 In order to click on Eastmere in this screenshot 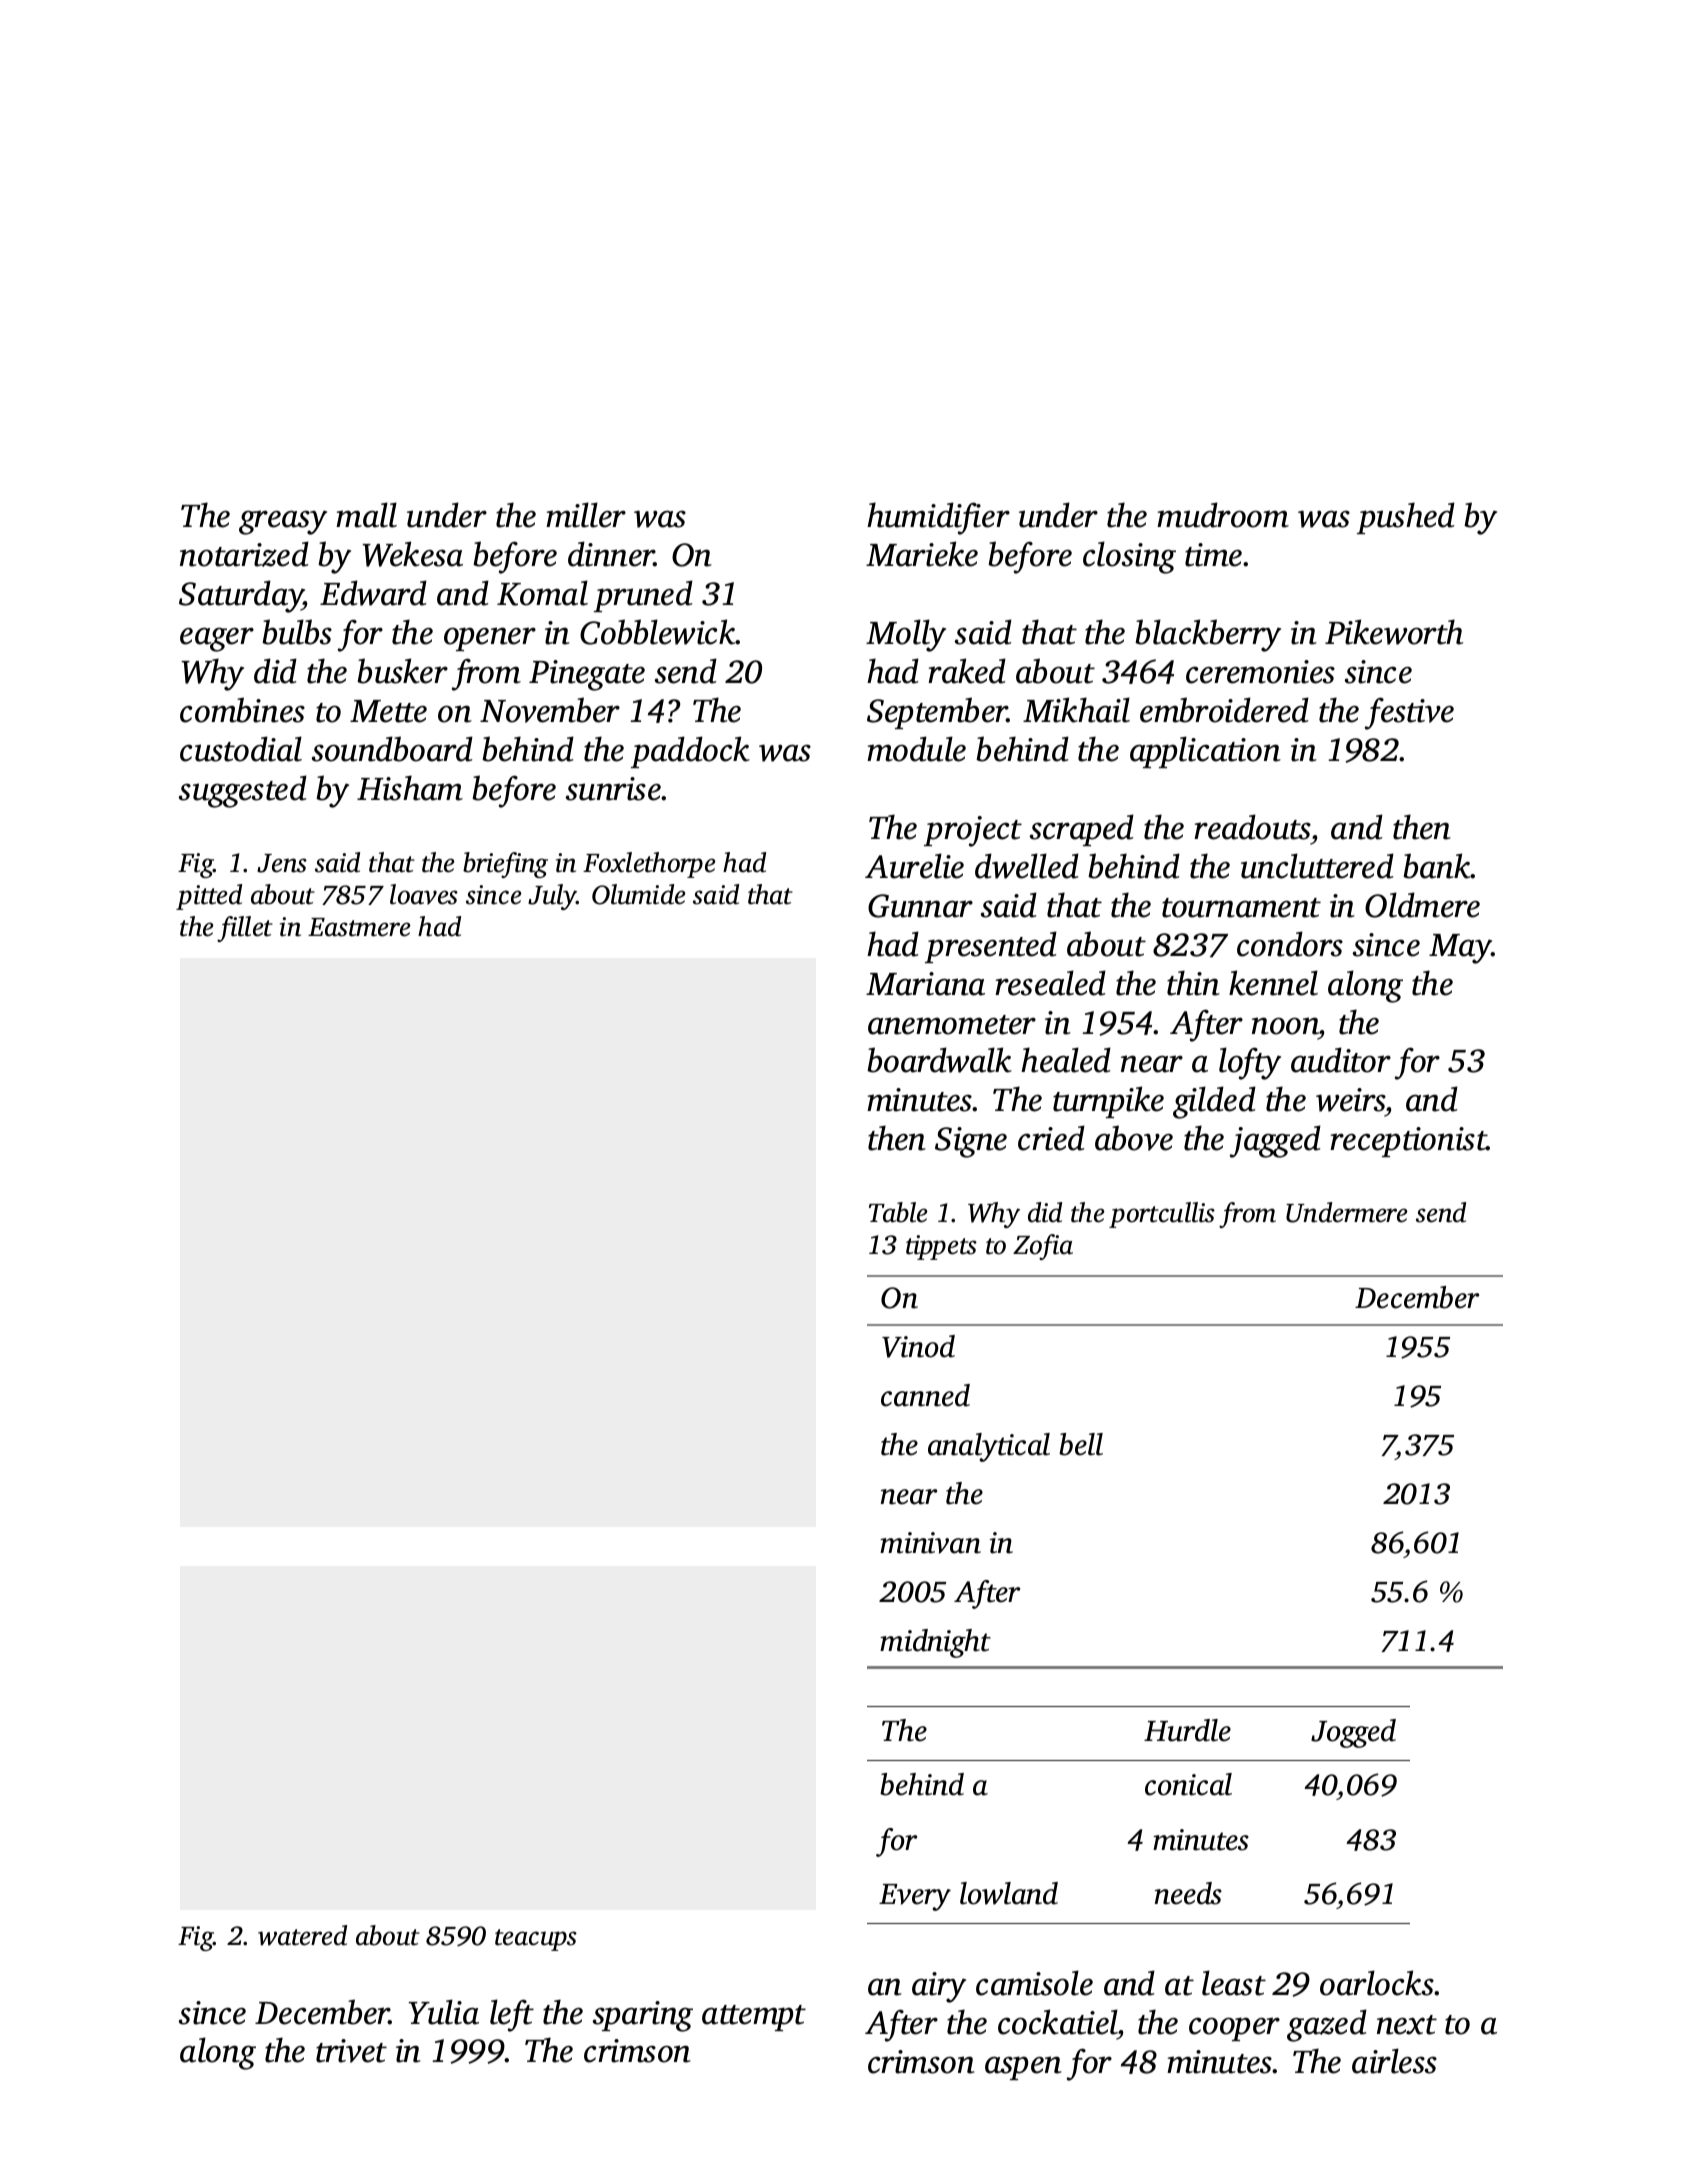, I will do `click(359, 927)`.
